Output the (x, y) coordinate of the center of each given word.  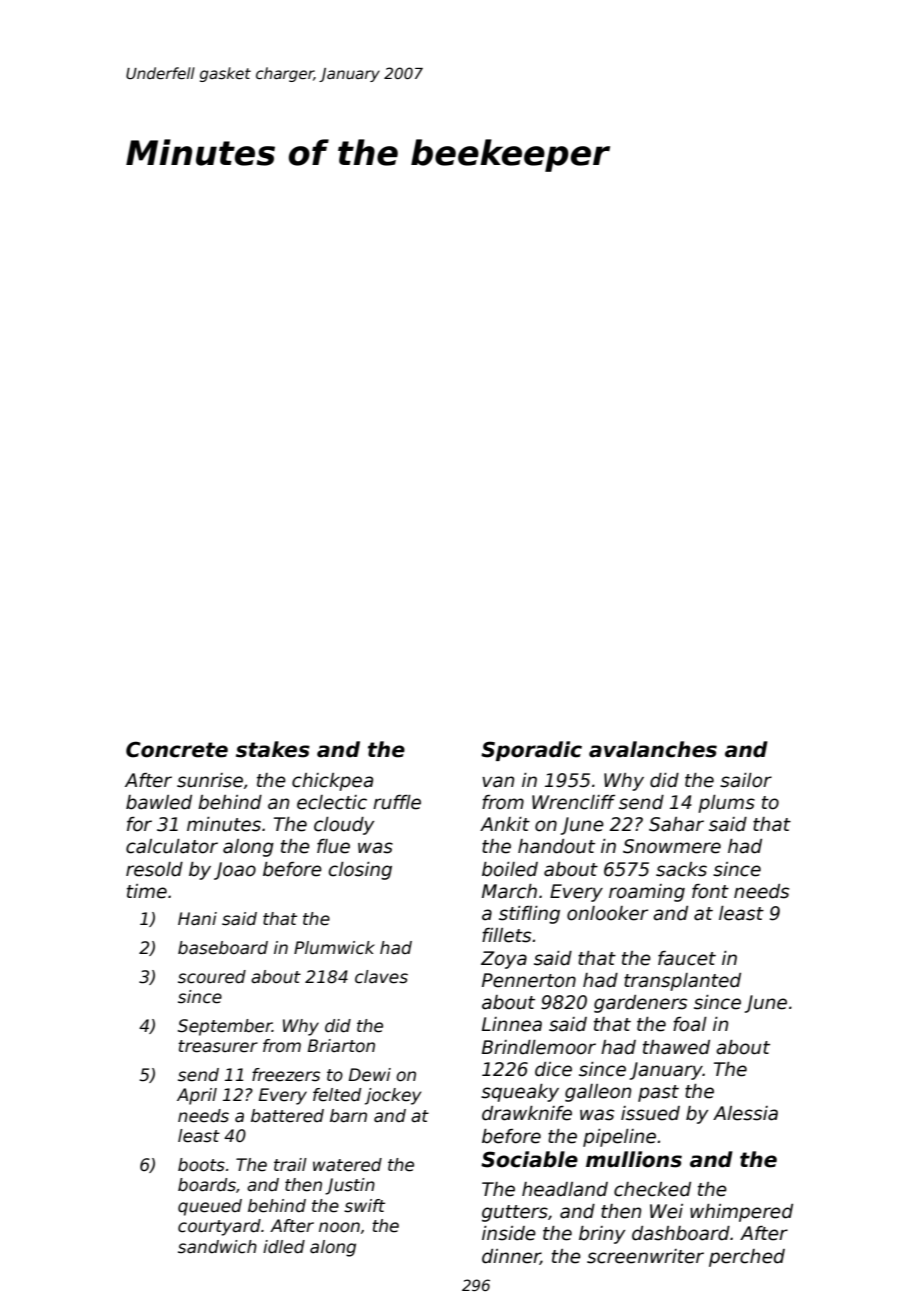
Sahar (676, 824)
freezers (286, 1075)
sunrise (210, 780)
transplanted (682, 982)
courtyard (219, 1227)
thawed (676, 1047)
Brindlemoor (539, 1047)
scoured (212, 977)
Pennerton (529, 980)
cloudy (344, 826)
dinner (511, 1257)
